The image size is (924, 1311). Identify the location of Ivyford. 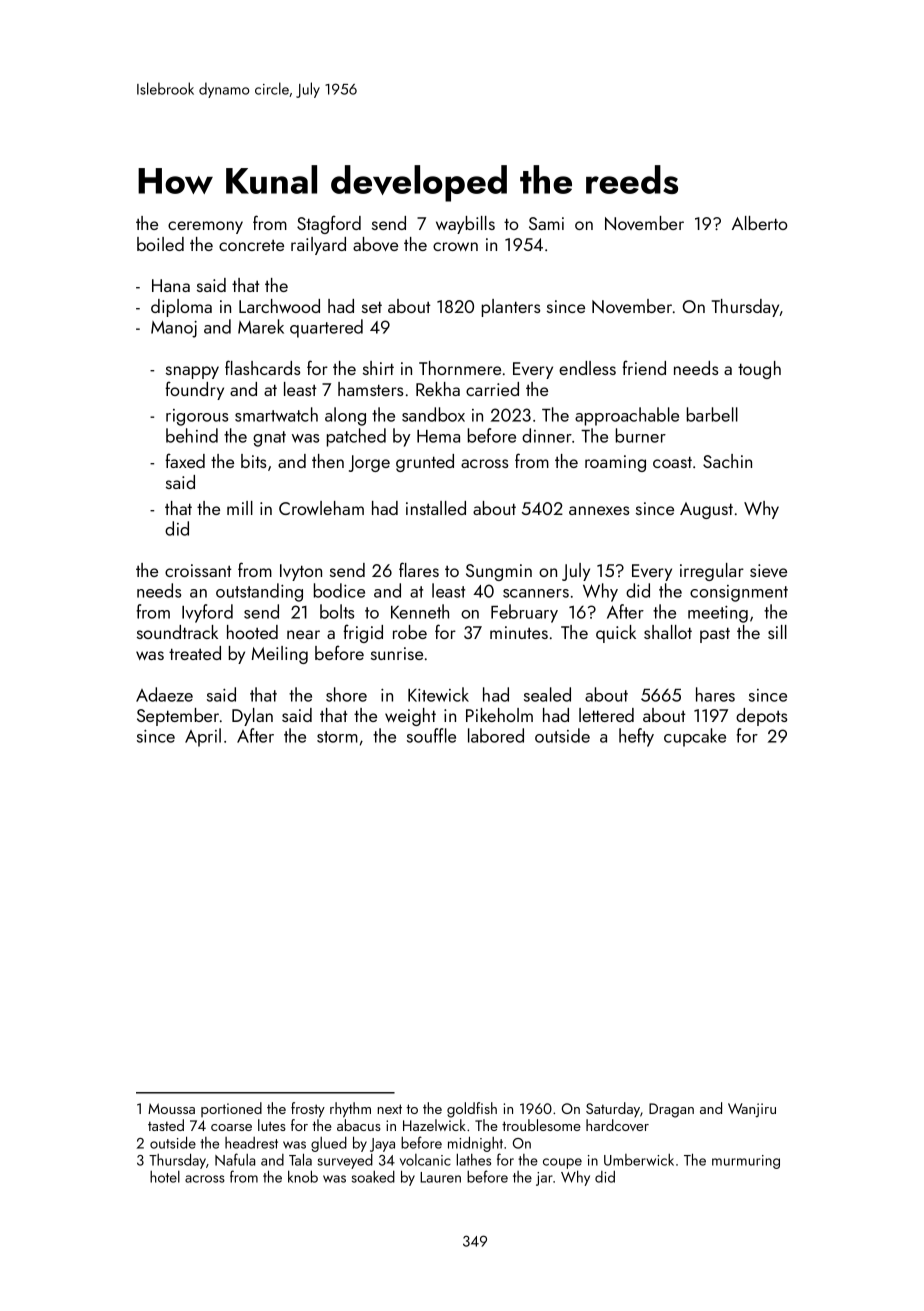
(207, 613).
